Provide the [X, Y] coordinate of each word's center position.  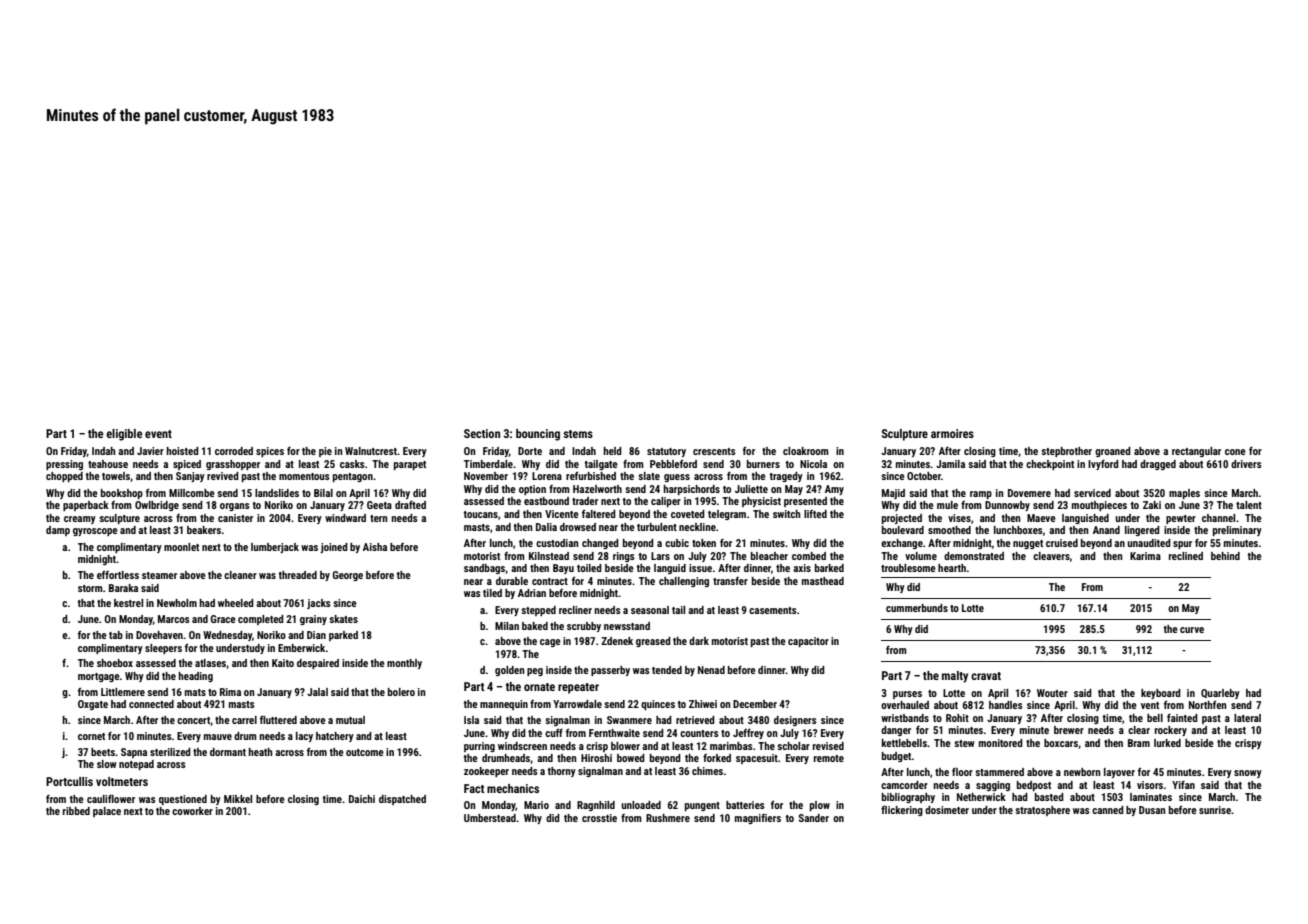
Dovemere [1029, 493]
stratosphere [1042, 811]
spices [270, 452]
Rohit [957, 718]
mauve [218, 737]
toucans [481, 514]
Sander [814, 818]
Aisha [375, 547]
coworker [192, 811]
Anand [1106, 530]
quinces [658, 705]
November [486, 476]
